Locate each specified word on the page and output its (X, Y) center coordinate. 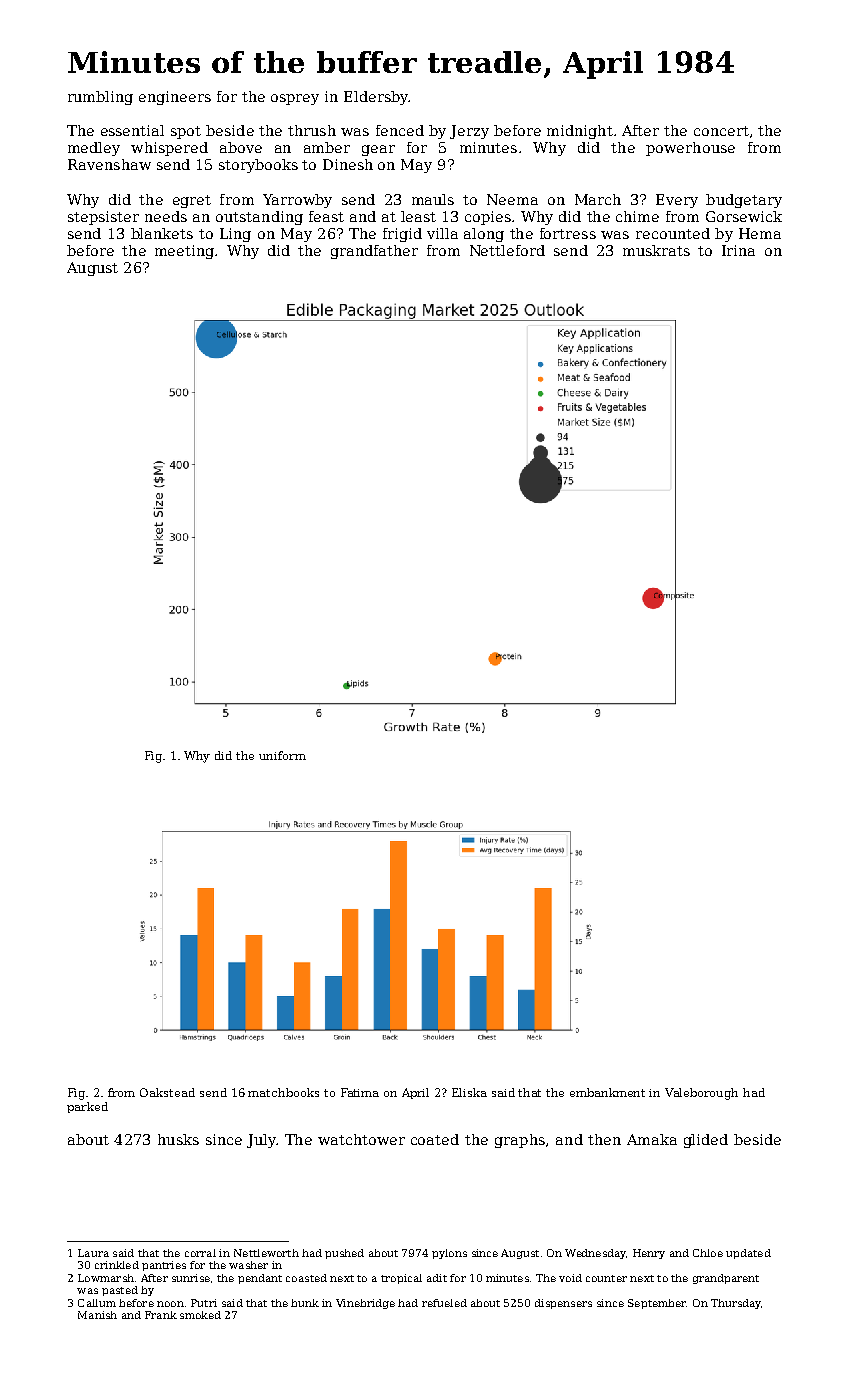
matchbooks (283, 1092)
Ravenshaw (109, 164)
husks (178, 1139)
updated (748, 1254)
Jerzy (469, 132)
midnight (580, 132)
